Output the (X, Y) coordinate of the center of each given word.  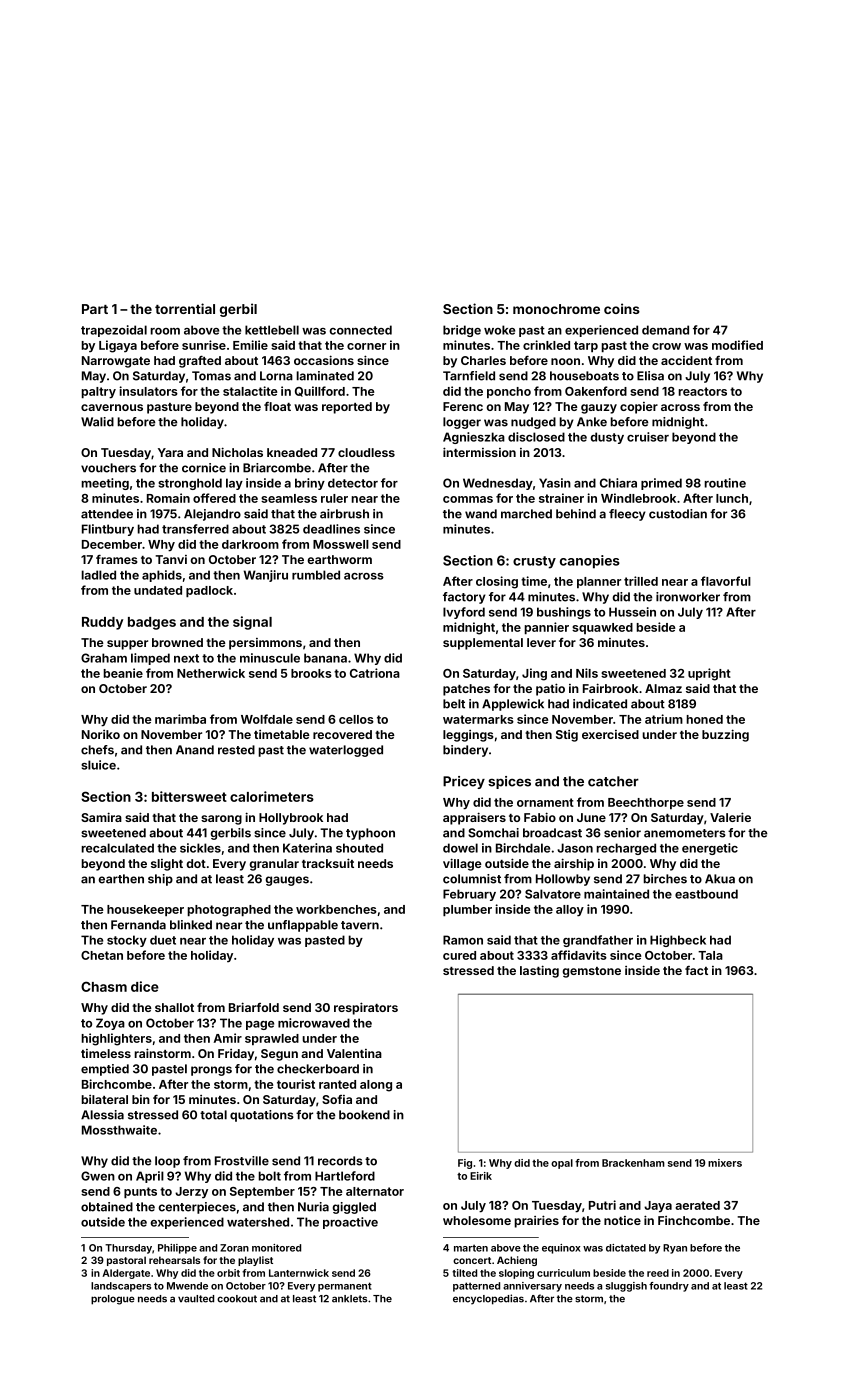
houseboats (584, 376)
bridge (462, 331)
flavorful (726, 581)
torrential (185, 308)
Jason (575, 848)
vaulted (196, 1299)
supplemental (483, 644)
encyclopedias (488, 1299)
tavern (360, 925)
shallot (174, 1007)
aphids (162, 576)
